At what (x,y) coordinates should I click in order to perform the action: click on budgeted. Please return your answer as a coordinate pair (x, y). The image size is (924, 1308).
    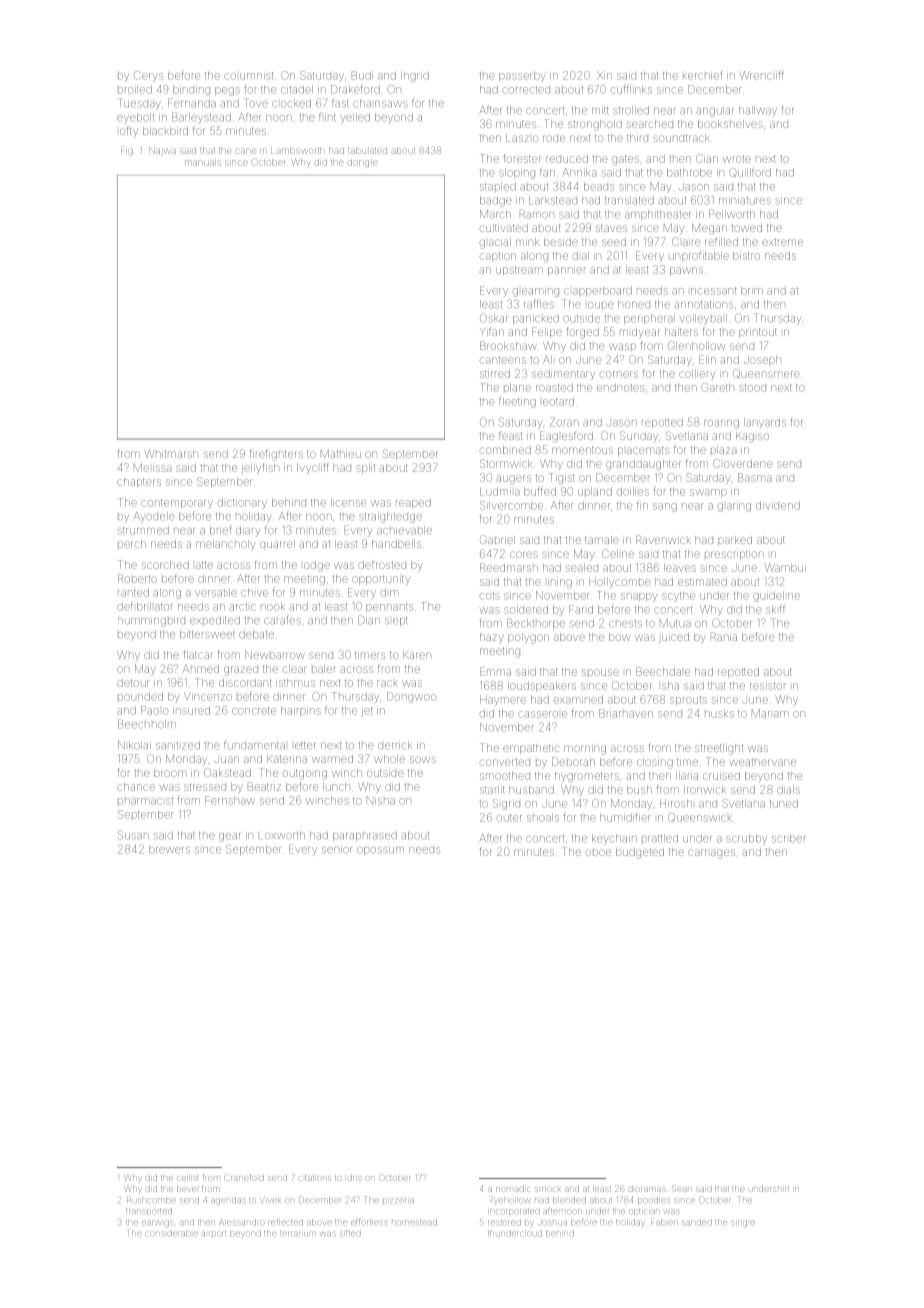
    Looking at the image, I should click on (640, 853).
